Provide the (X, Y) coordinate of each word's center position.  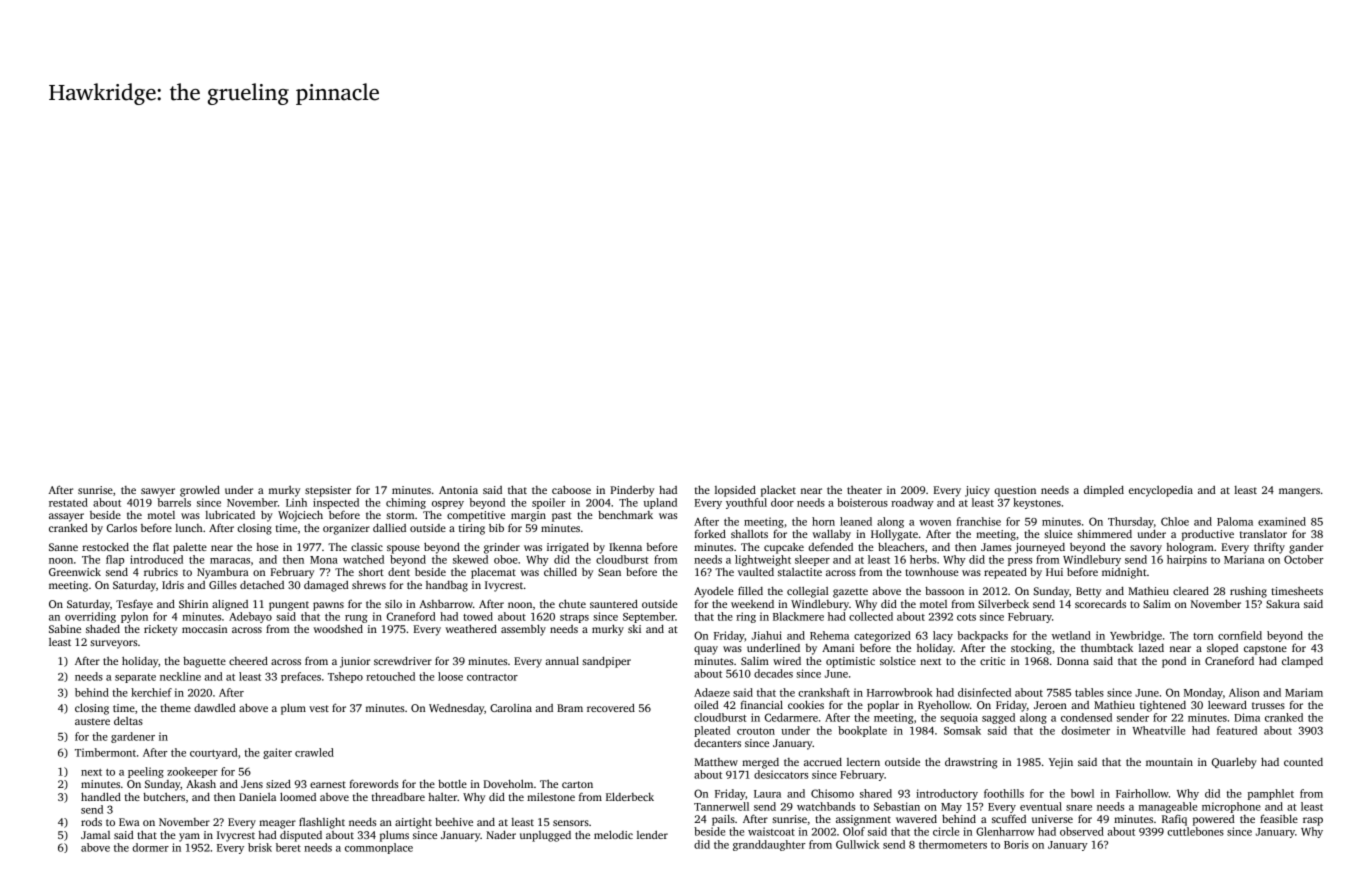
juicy (977, 491)
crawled (314, 752)
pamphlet (1271, 794)
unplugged (545, 836)
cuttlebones (1195, 831)
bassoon (944, 591)
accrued (823, 762)
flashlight (322, 823)
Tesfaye (134, 605)
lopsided (735, 491)
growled (200, 491)
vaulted (756, 572)
